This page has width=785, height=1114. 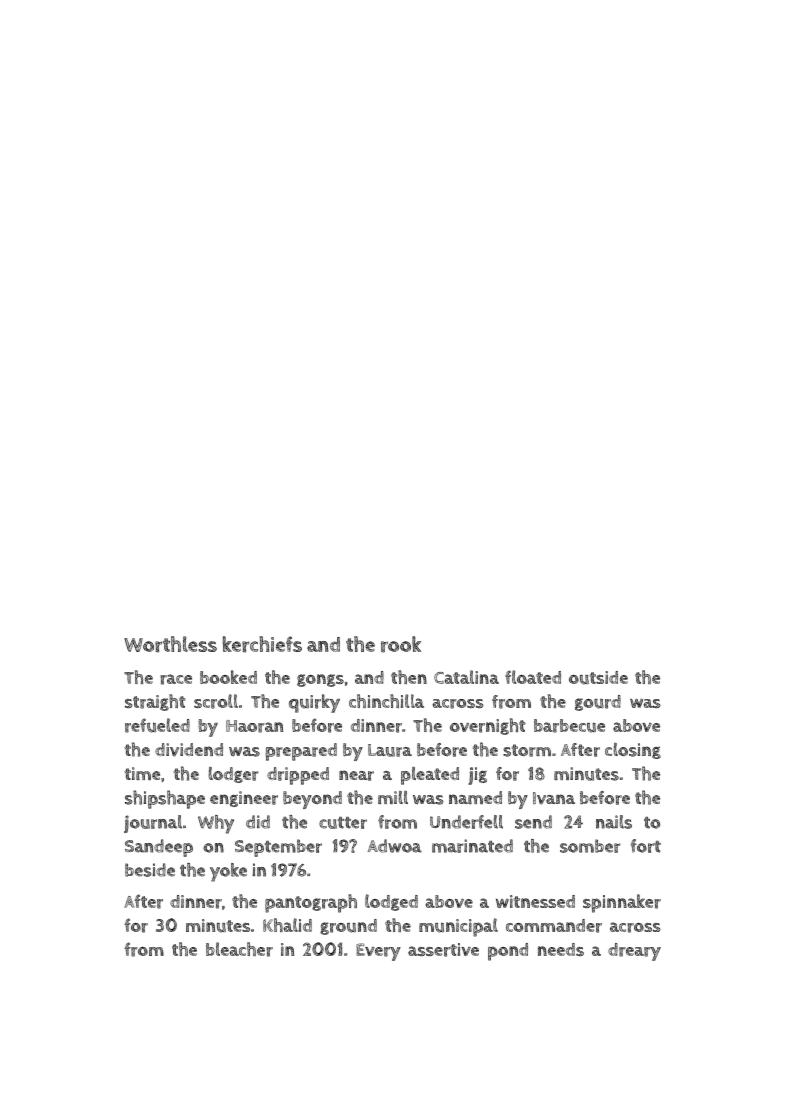 What do you see at coordinates (142, 773) in the page?
I see `time` at bounding box center [142, 773].
